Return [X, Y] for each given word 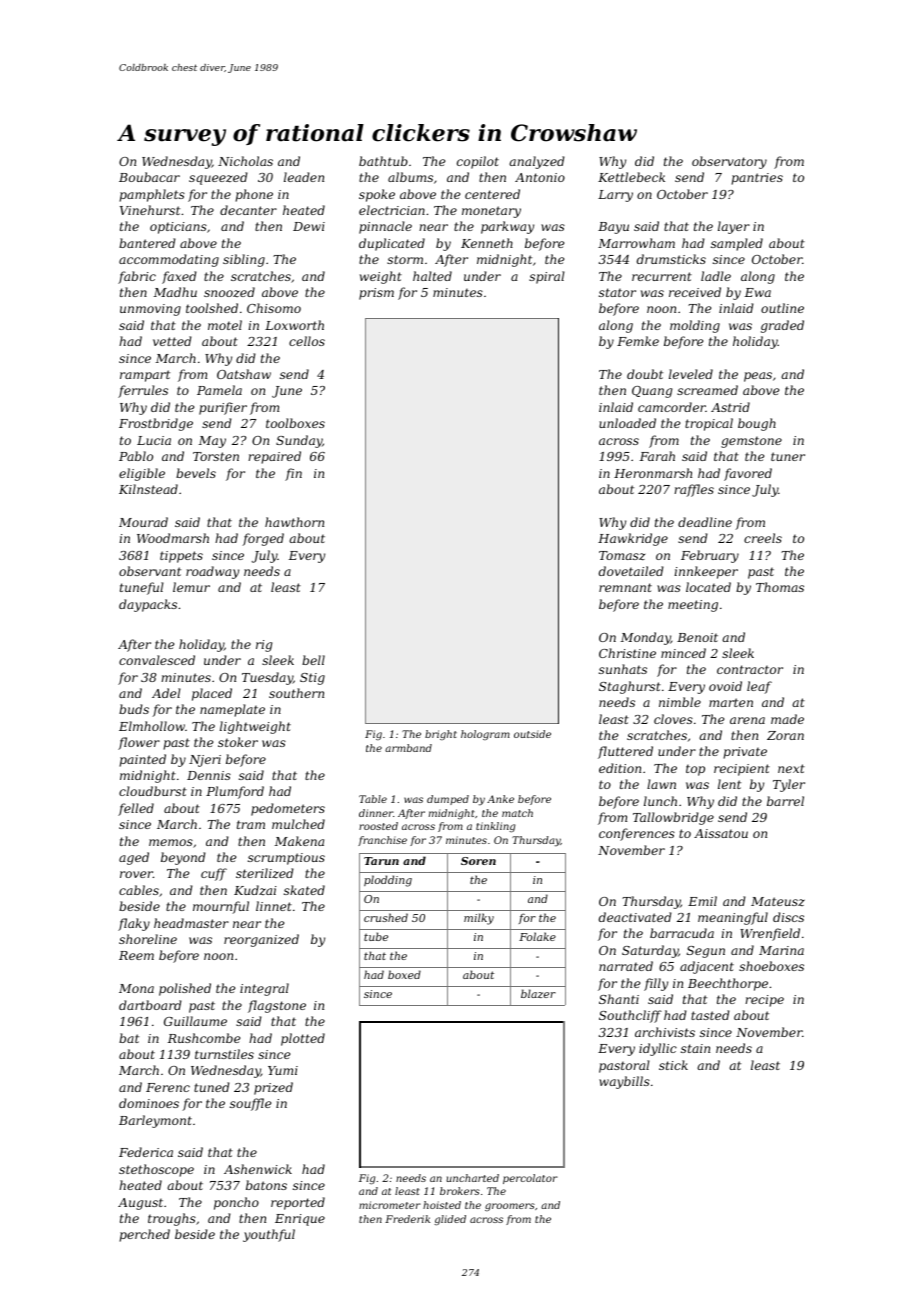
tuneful [142, 588]
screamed [707, 390]
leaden [304, 177]
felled [136, 809]
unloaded [627, 423]
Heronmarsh [653, 473]
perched [144, 1235]
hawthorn [294, 522]
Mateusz [778, 901]
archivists [665, 1032]
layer [734, 227]
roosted [378, 826]
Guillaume [195, 1021]
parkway [507, 227]
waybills [624, 1082]
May [212, 442]
